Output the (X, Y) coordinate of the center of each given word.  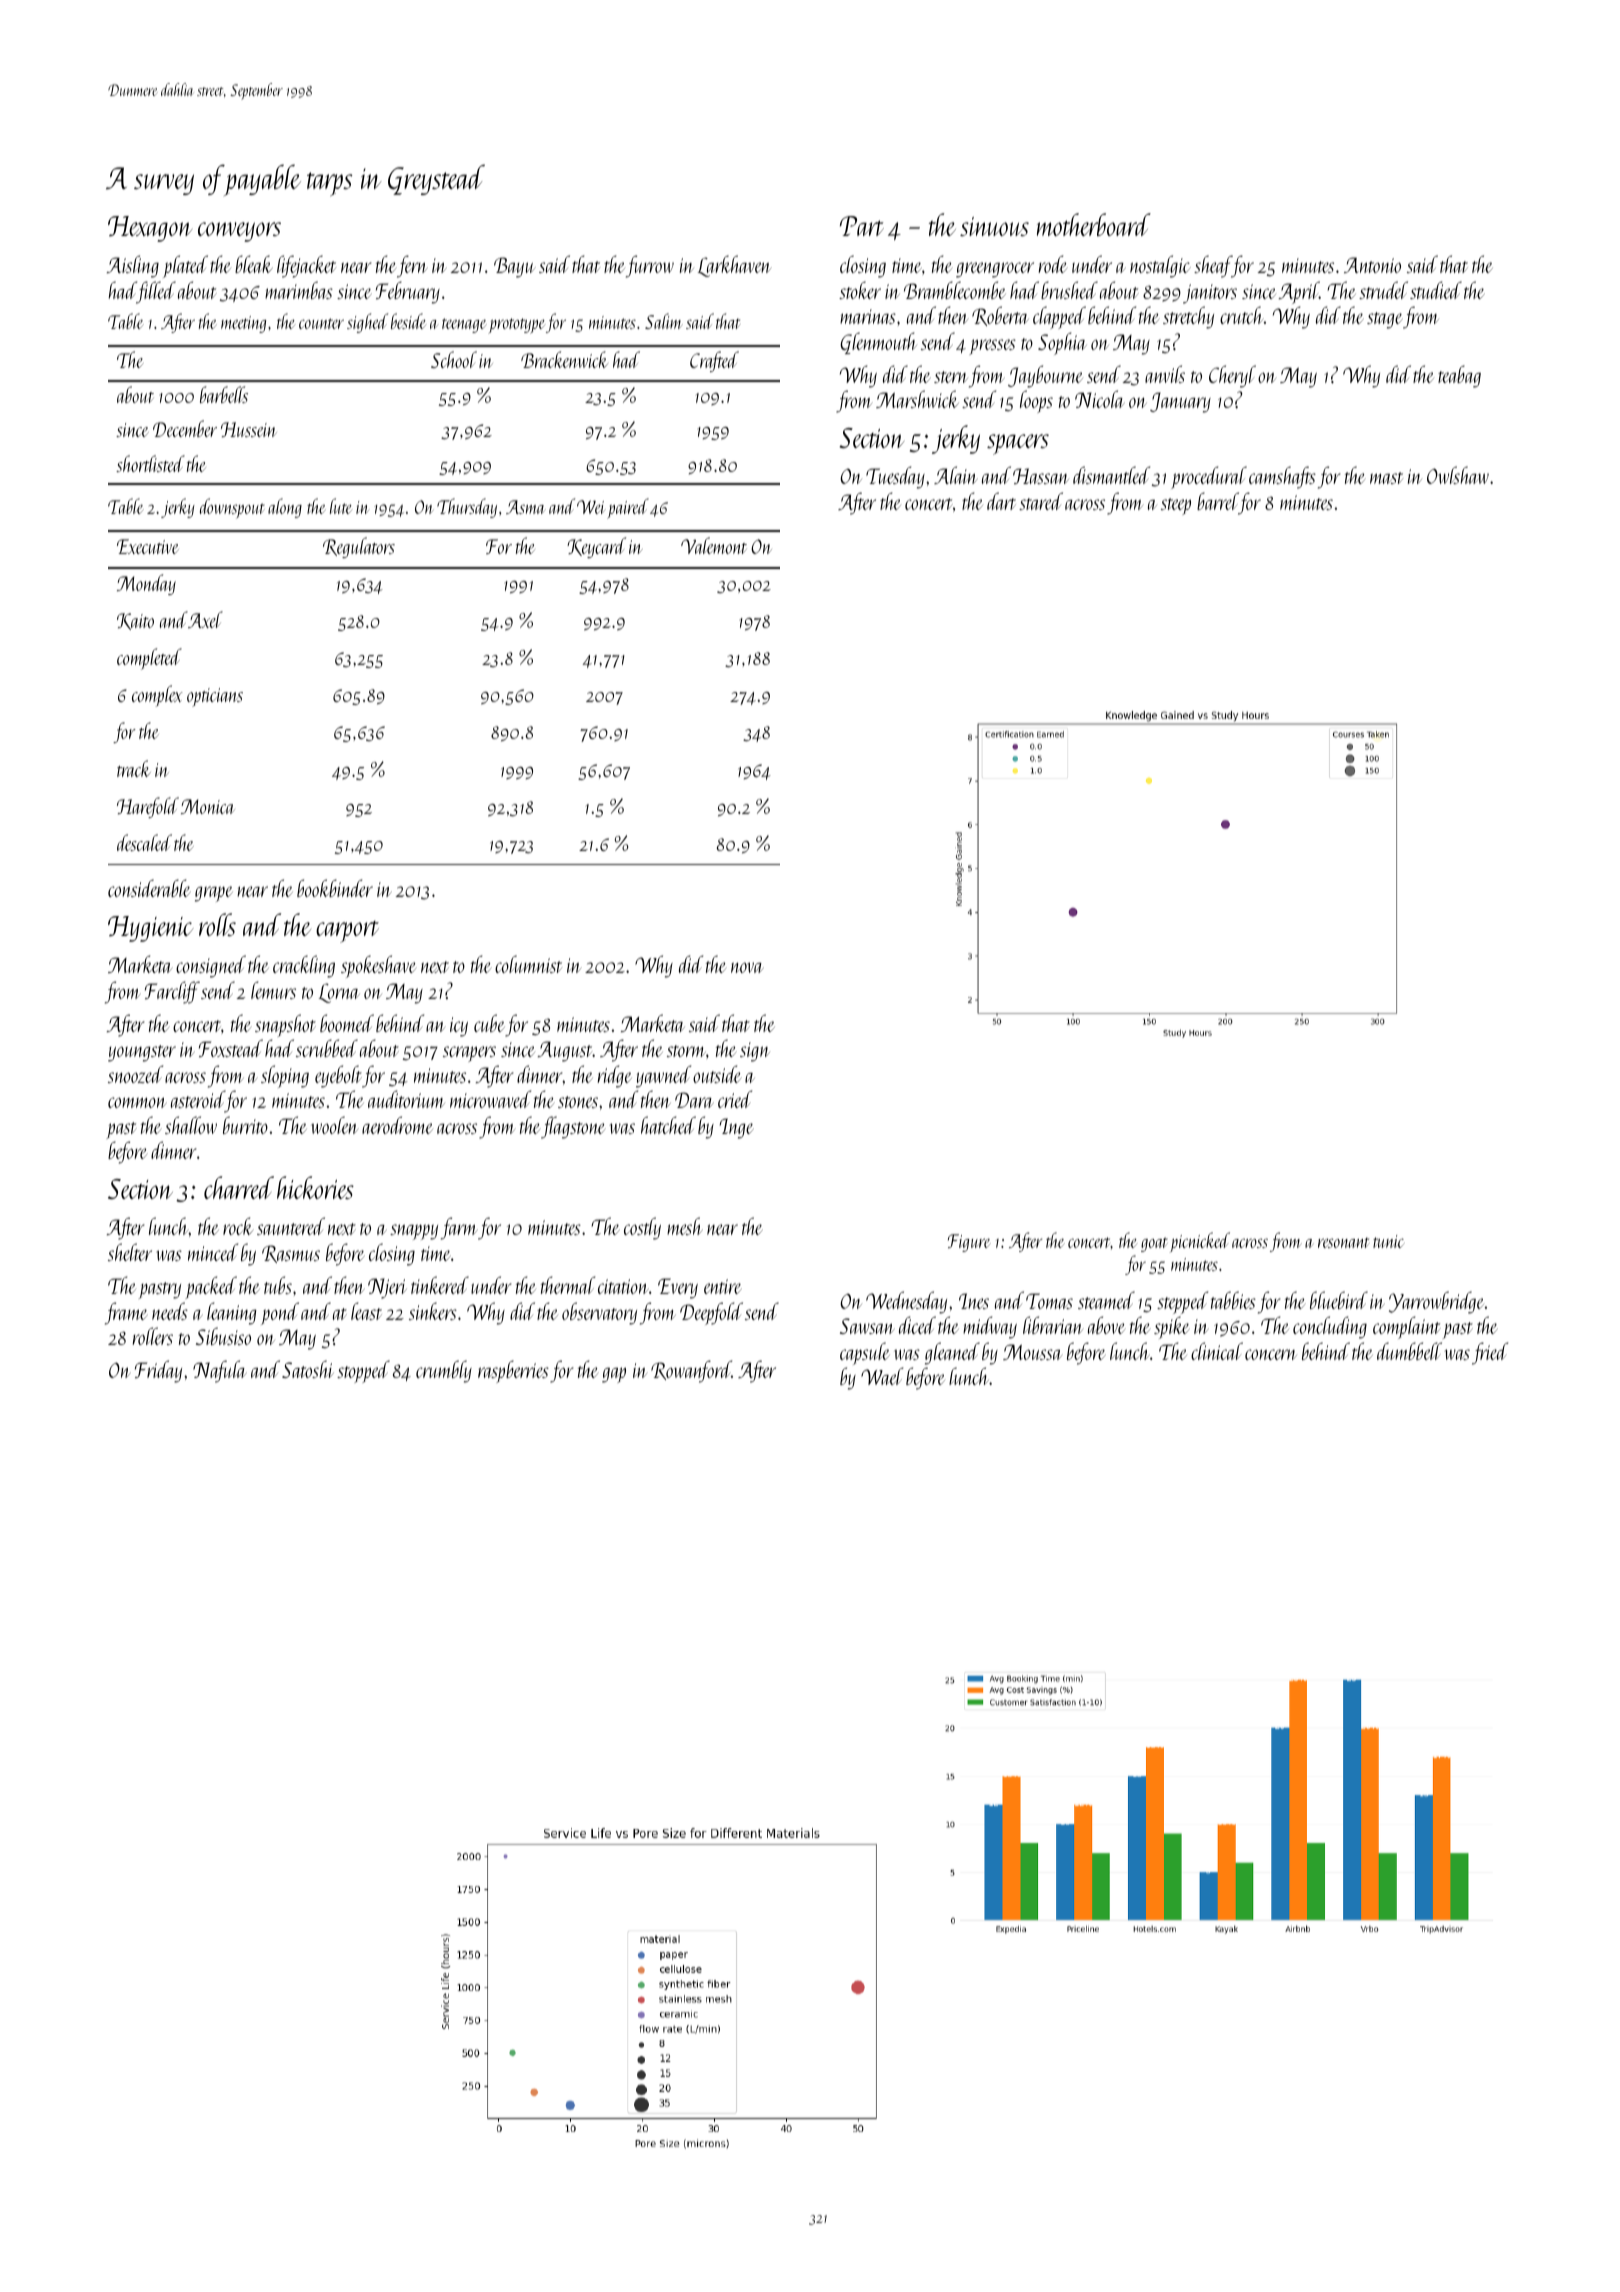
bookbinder (335, 888)
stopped (363, 1371)
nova (747, 967)
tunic (1388, 1241)
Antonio (1372, 265)
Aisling (133, 266)
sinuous (994, 226)
